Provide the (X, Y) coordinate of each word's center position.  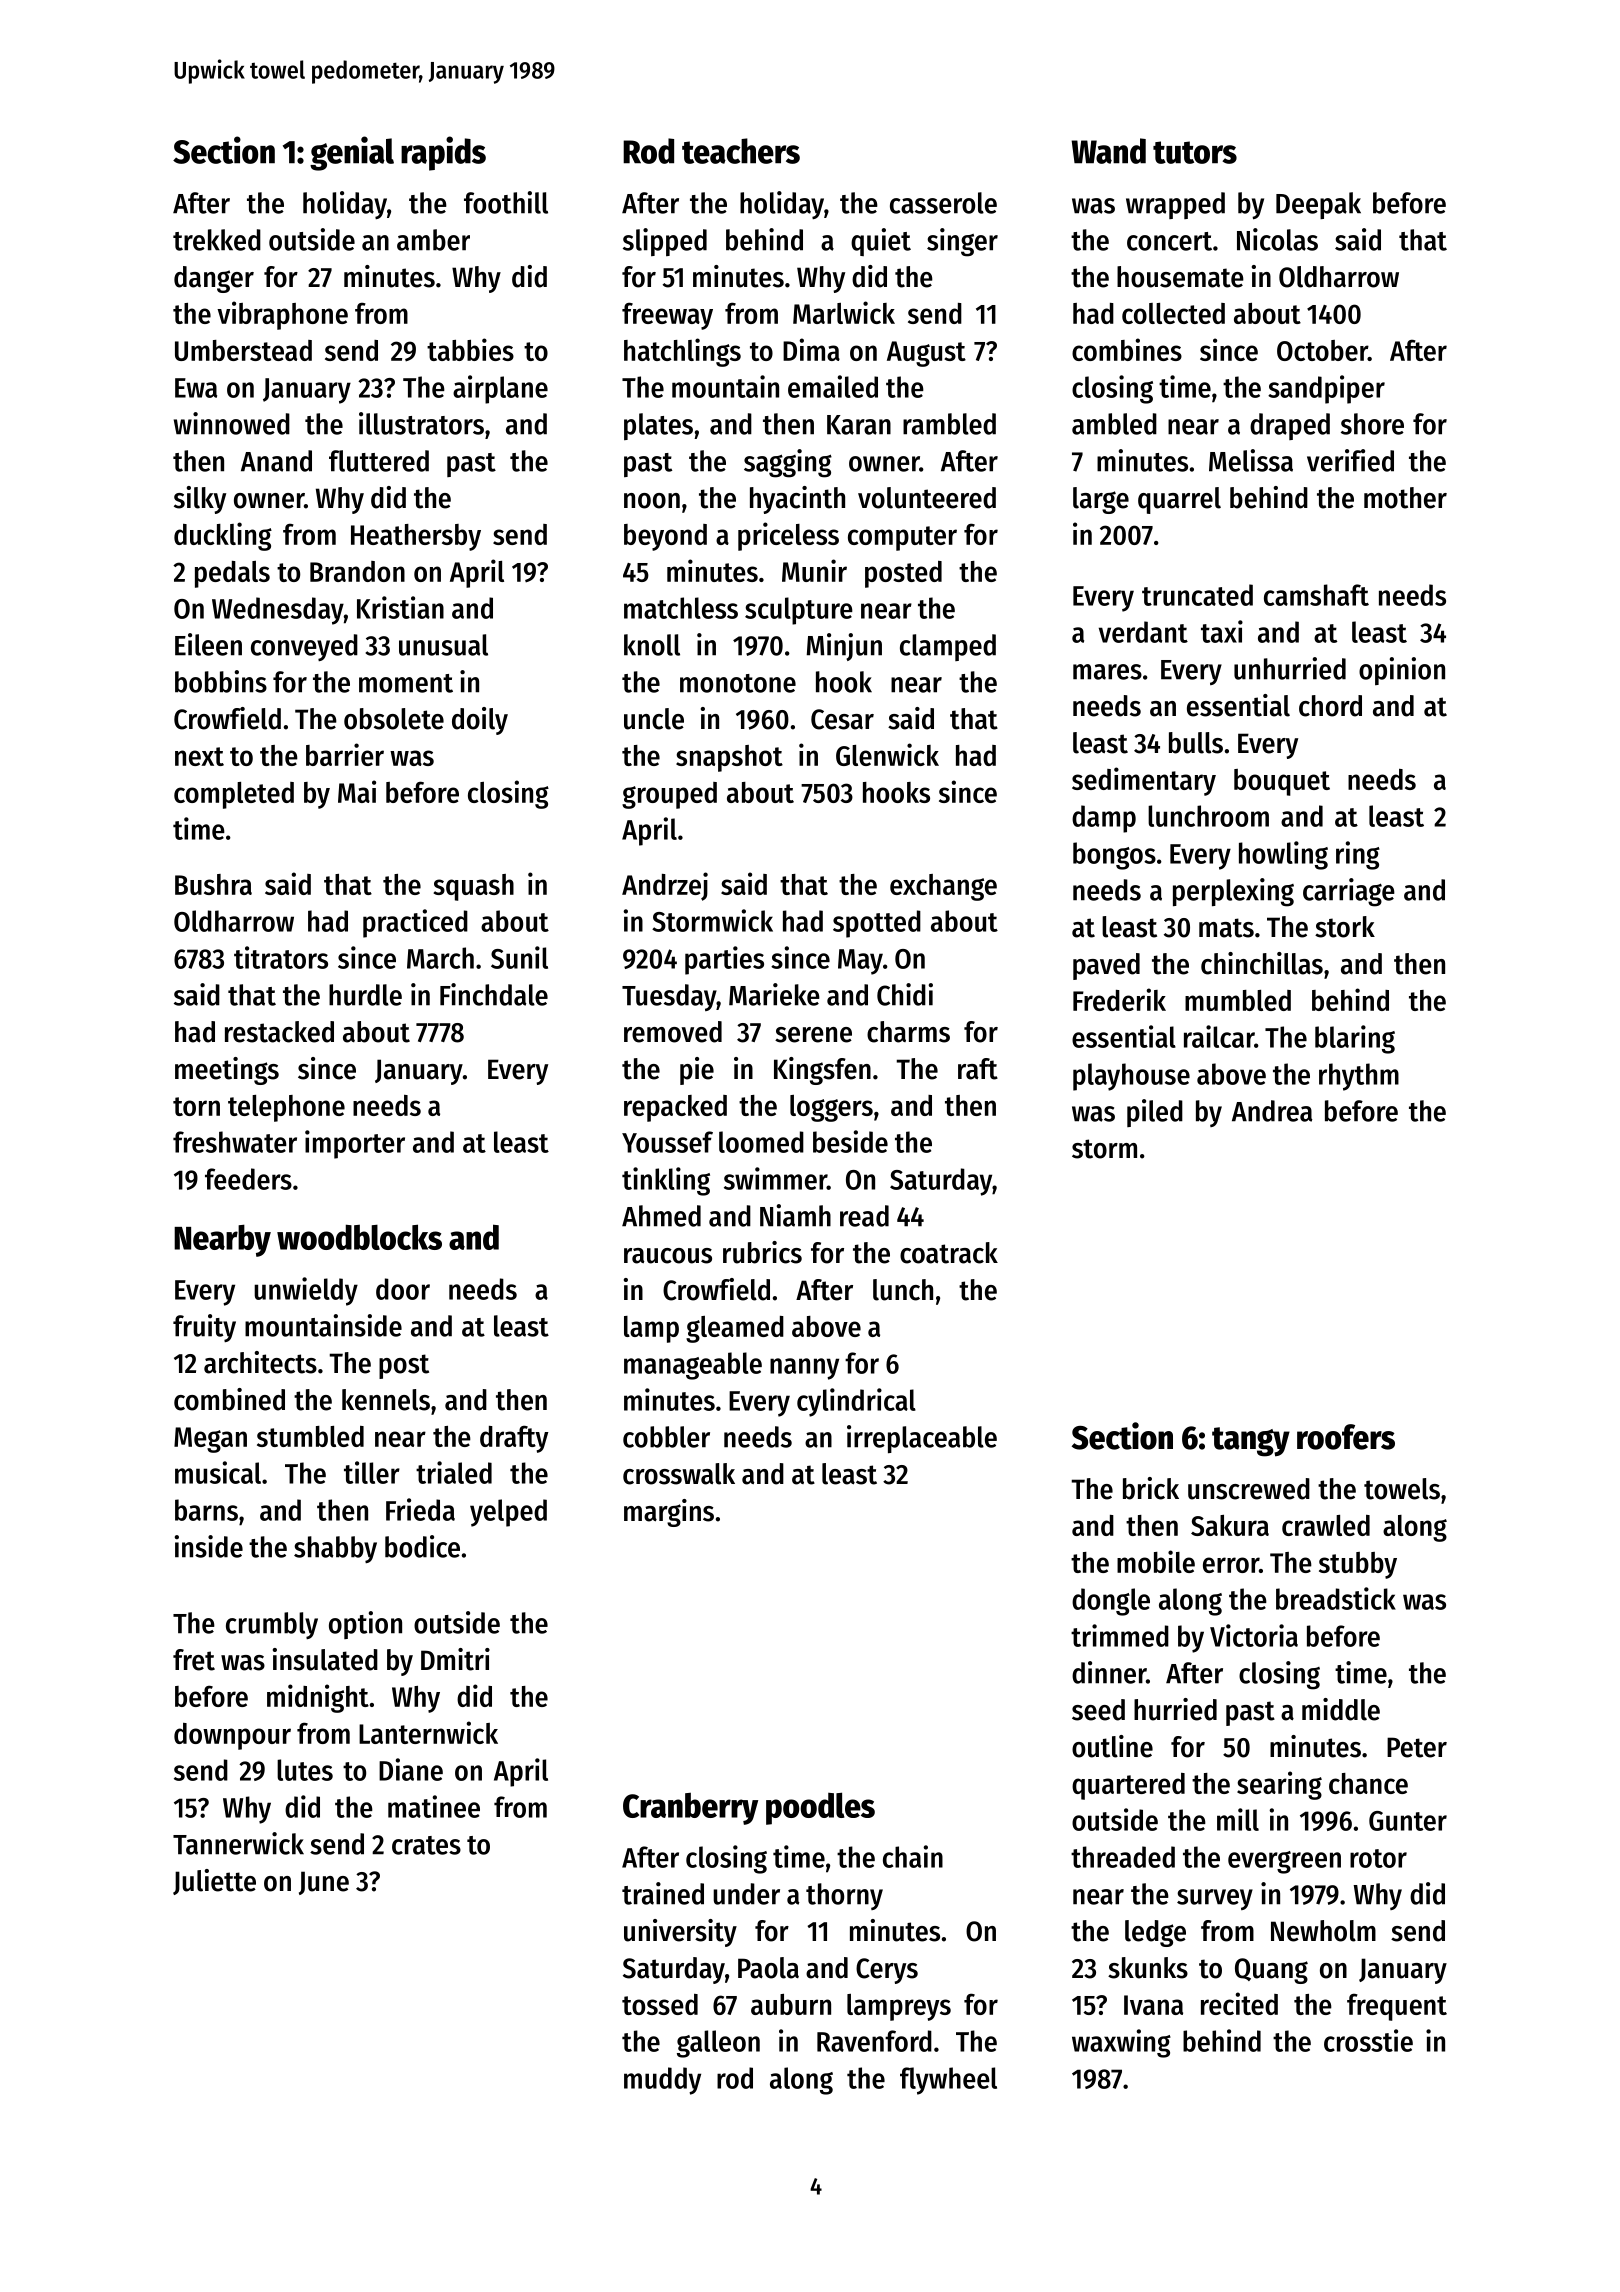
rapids (443, 153)
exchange (943, 887)
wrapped (1175, 205)
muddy (662, 2081)
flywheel (948, 2081)
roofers (1346, 1437)
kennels (386, 1400)
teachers (741, 151)
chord (1330, 706)
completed (234, 795)
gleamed (735, 1329)
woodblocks (359, 1237)
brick (1151, 1488)
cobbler (666, 1437)
